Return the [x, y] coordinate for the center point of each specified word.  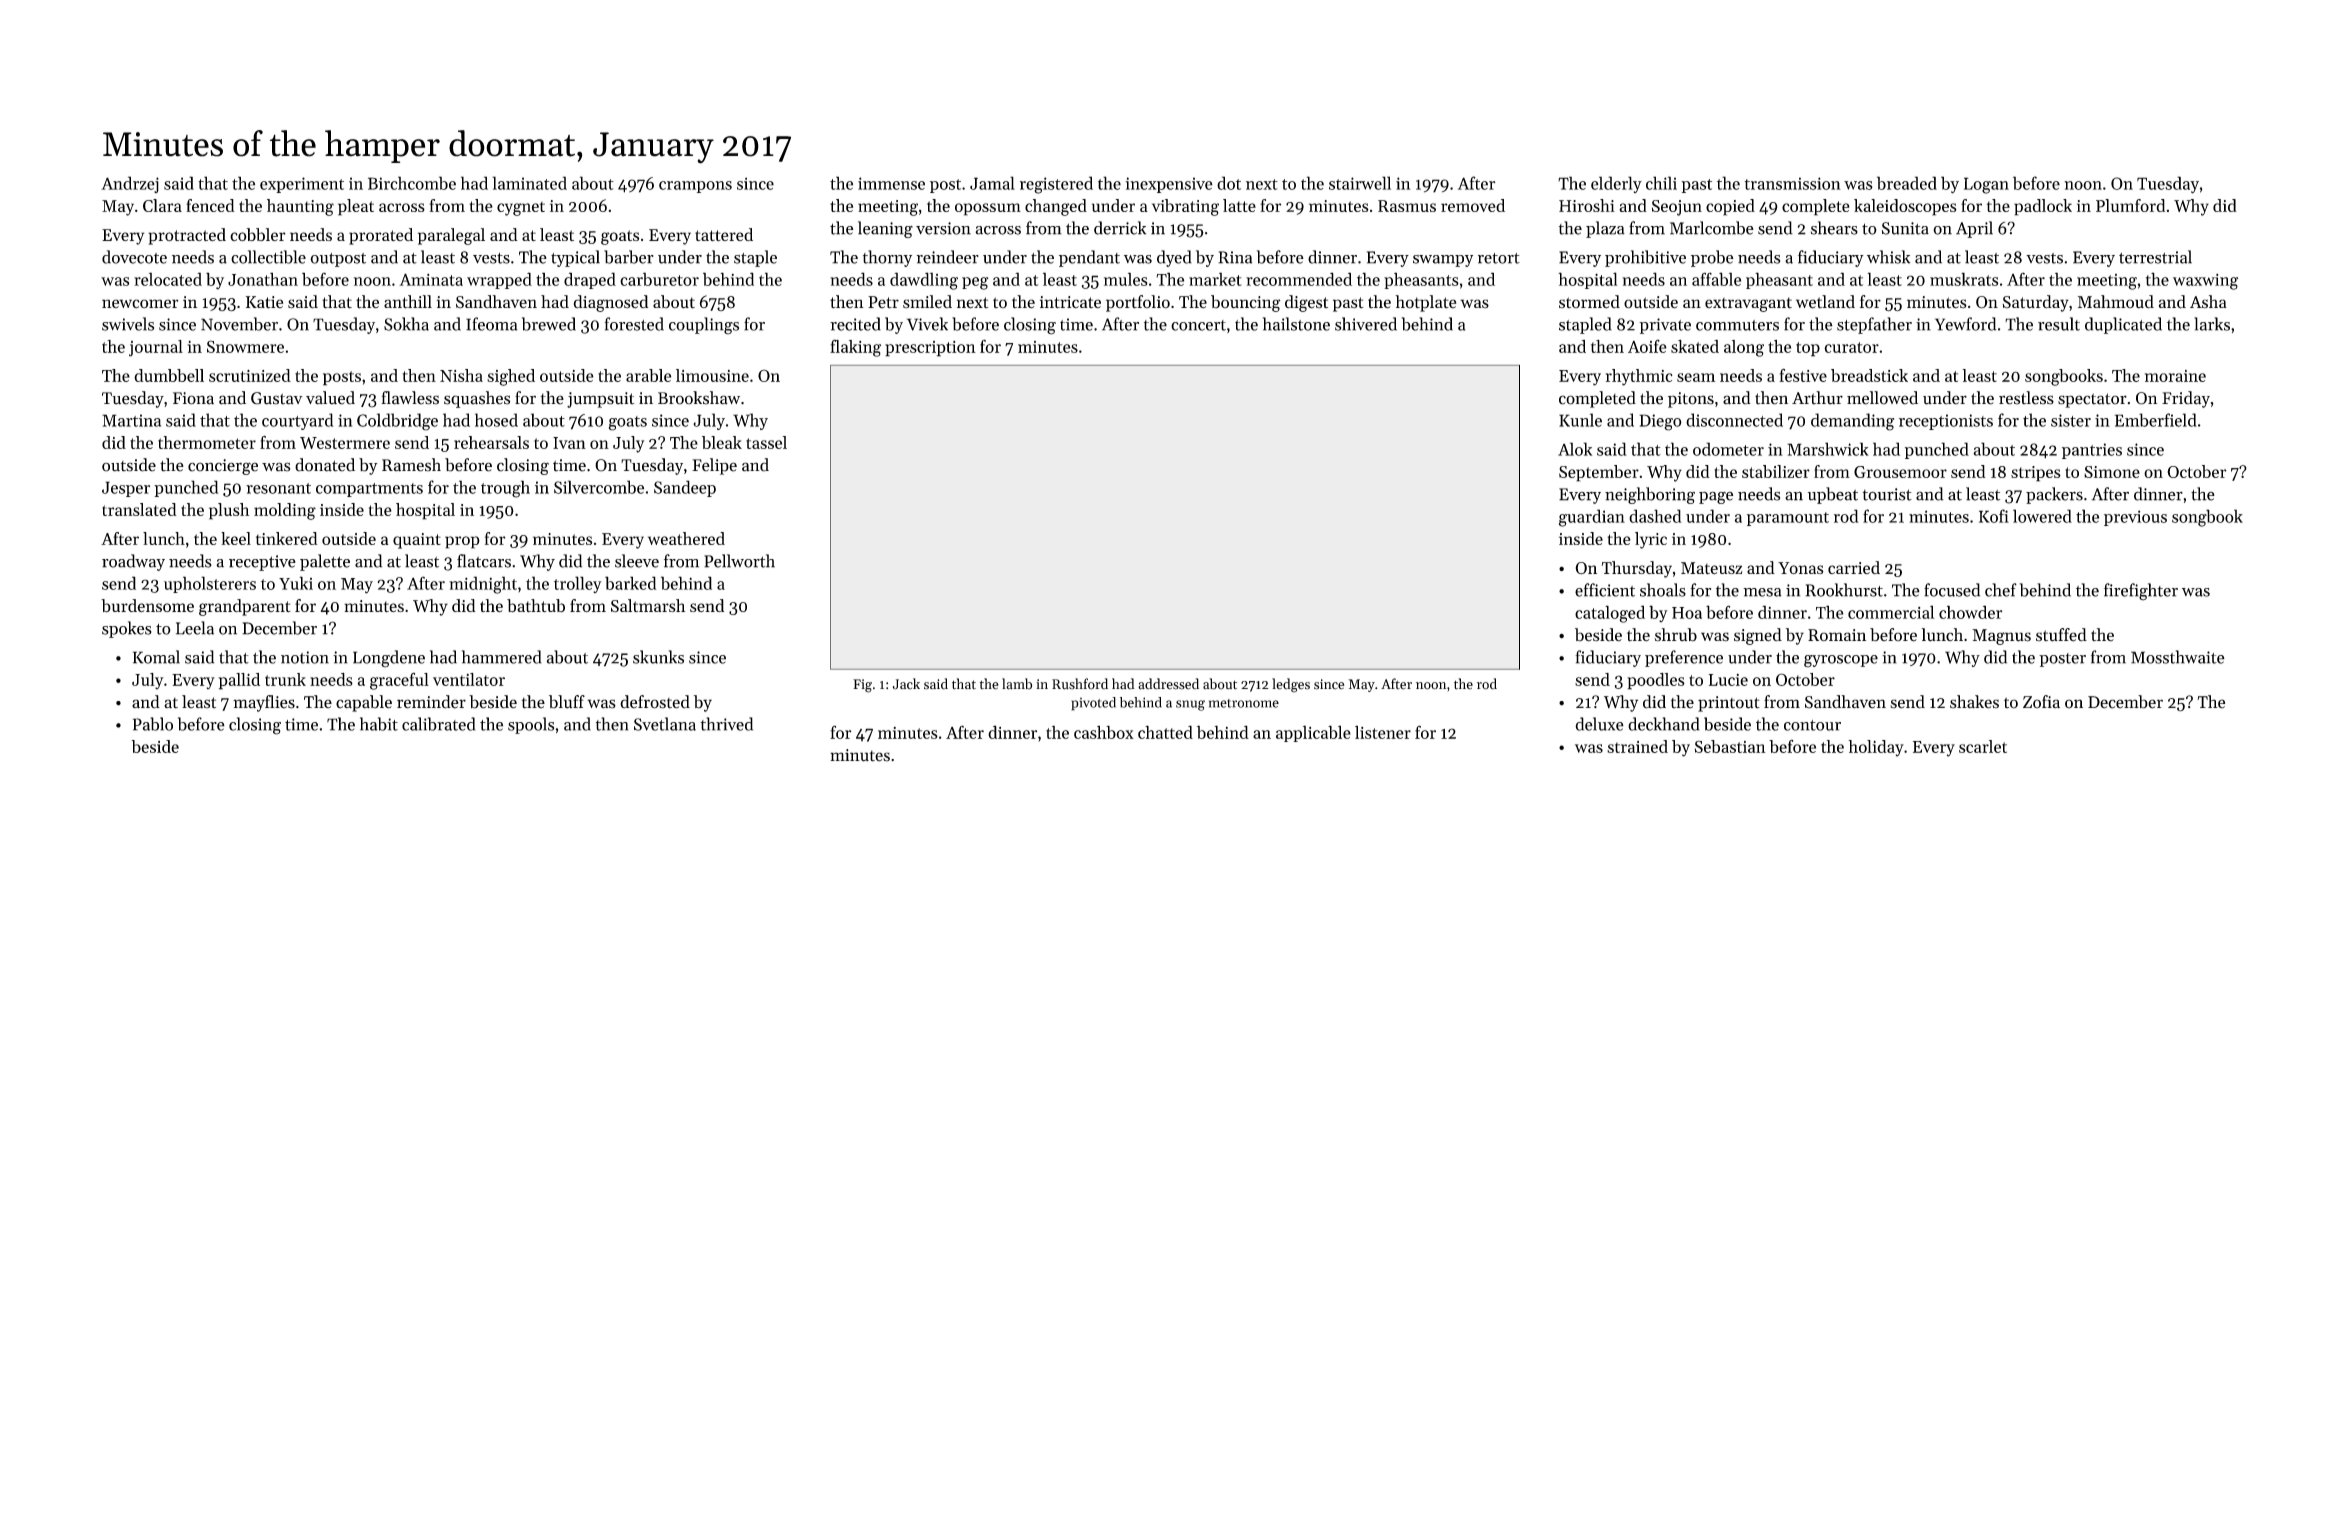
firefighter [2141, 592]
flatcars [484, 561]
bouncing [1245, 303]
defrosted [655, 702]
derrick [1120, 228]
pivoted [1093, 704]
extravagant [1748, 304]
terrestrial [2155, 257]
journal [156, 348]
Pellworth [739, 561]
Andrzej [130, 184]
